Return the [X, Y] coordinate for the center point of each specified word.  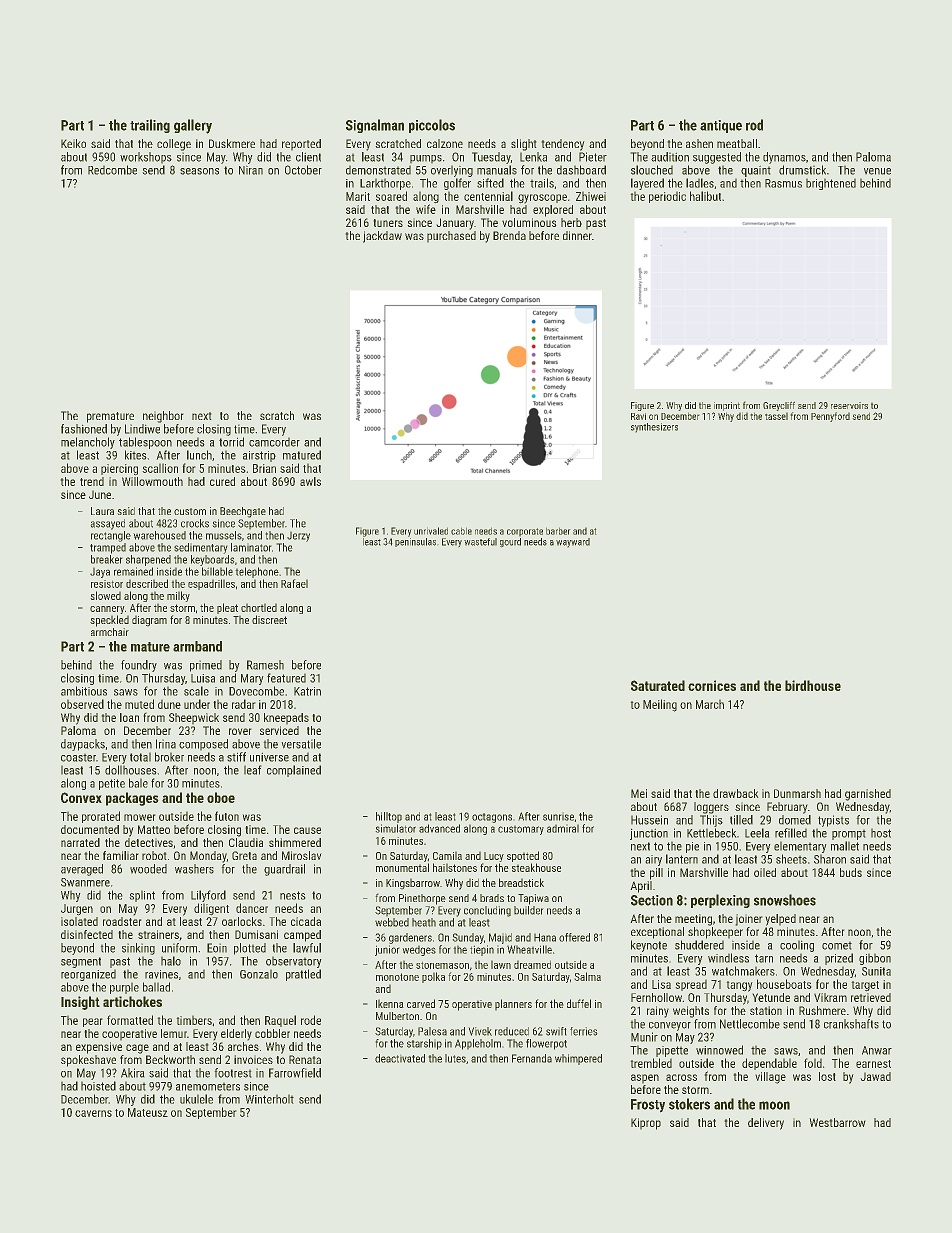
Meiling [660, 705]
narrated [80, 842]
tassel [776, 416]
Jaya [100, 572]
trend [92, 481]
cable [461, 531]
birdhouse [813, 685]
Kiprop [646, 1124]
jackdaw [382, 237]
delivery [766, 1124]
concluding [487, 911]
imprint [727, 406]
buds [851, 872]
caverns [93, 1113]
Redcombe [112, 170]
